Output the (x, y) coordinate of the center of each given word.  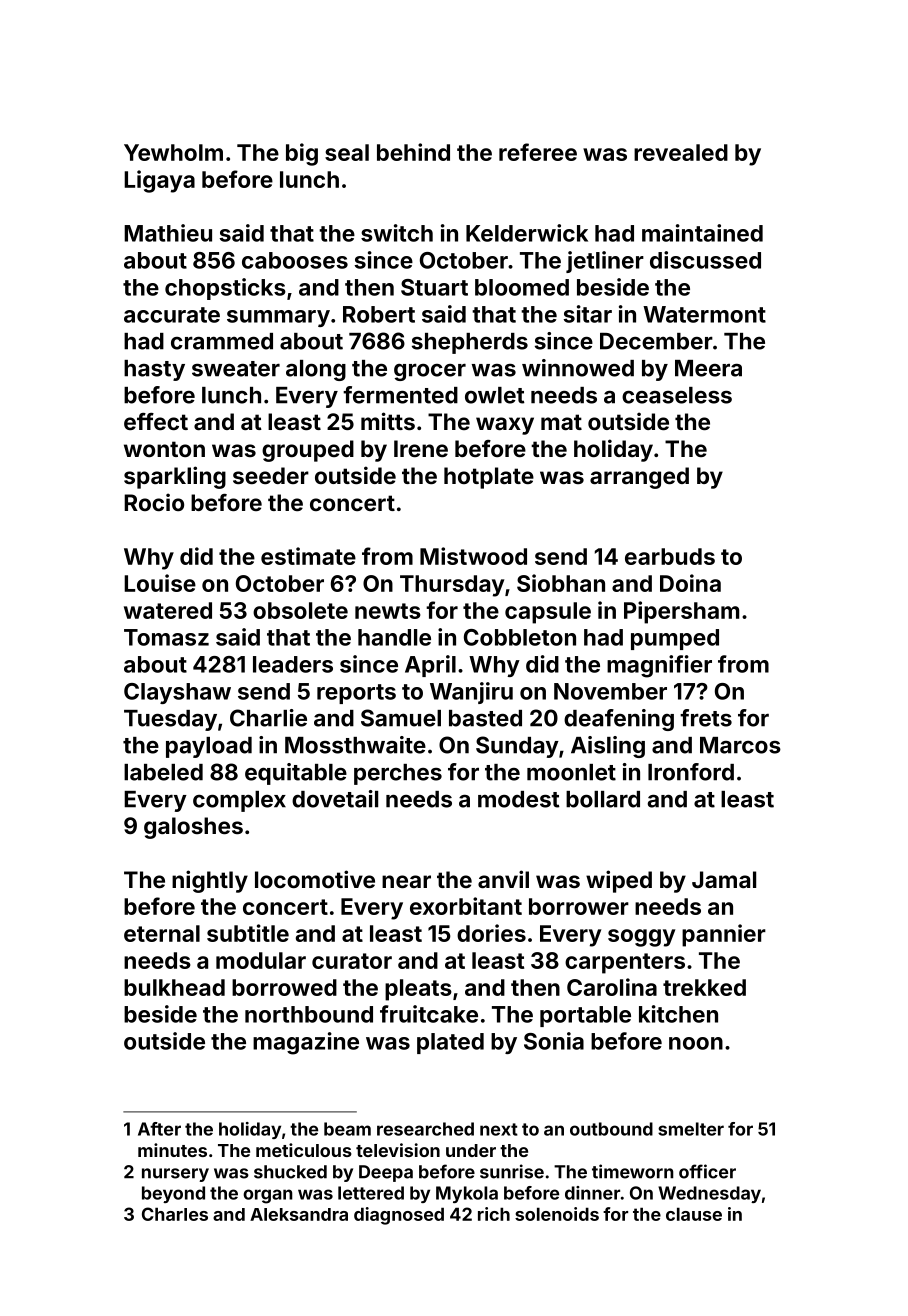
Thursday (452, 586)
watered (168, 610)
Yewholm (173, 152)
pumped (675, 639)
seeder (271, 475)
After (159, 1129)
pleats (418, 990)
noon (696, 1043)
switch (397, 233)
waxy (505, 426)
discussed (705, 260)
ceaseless (677, 395)
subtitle (248, 933)
